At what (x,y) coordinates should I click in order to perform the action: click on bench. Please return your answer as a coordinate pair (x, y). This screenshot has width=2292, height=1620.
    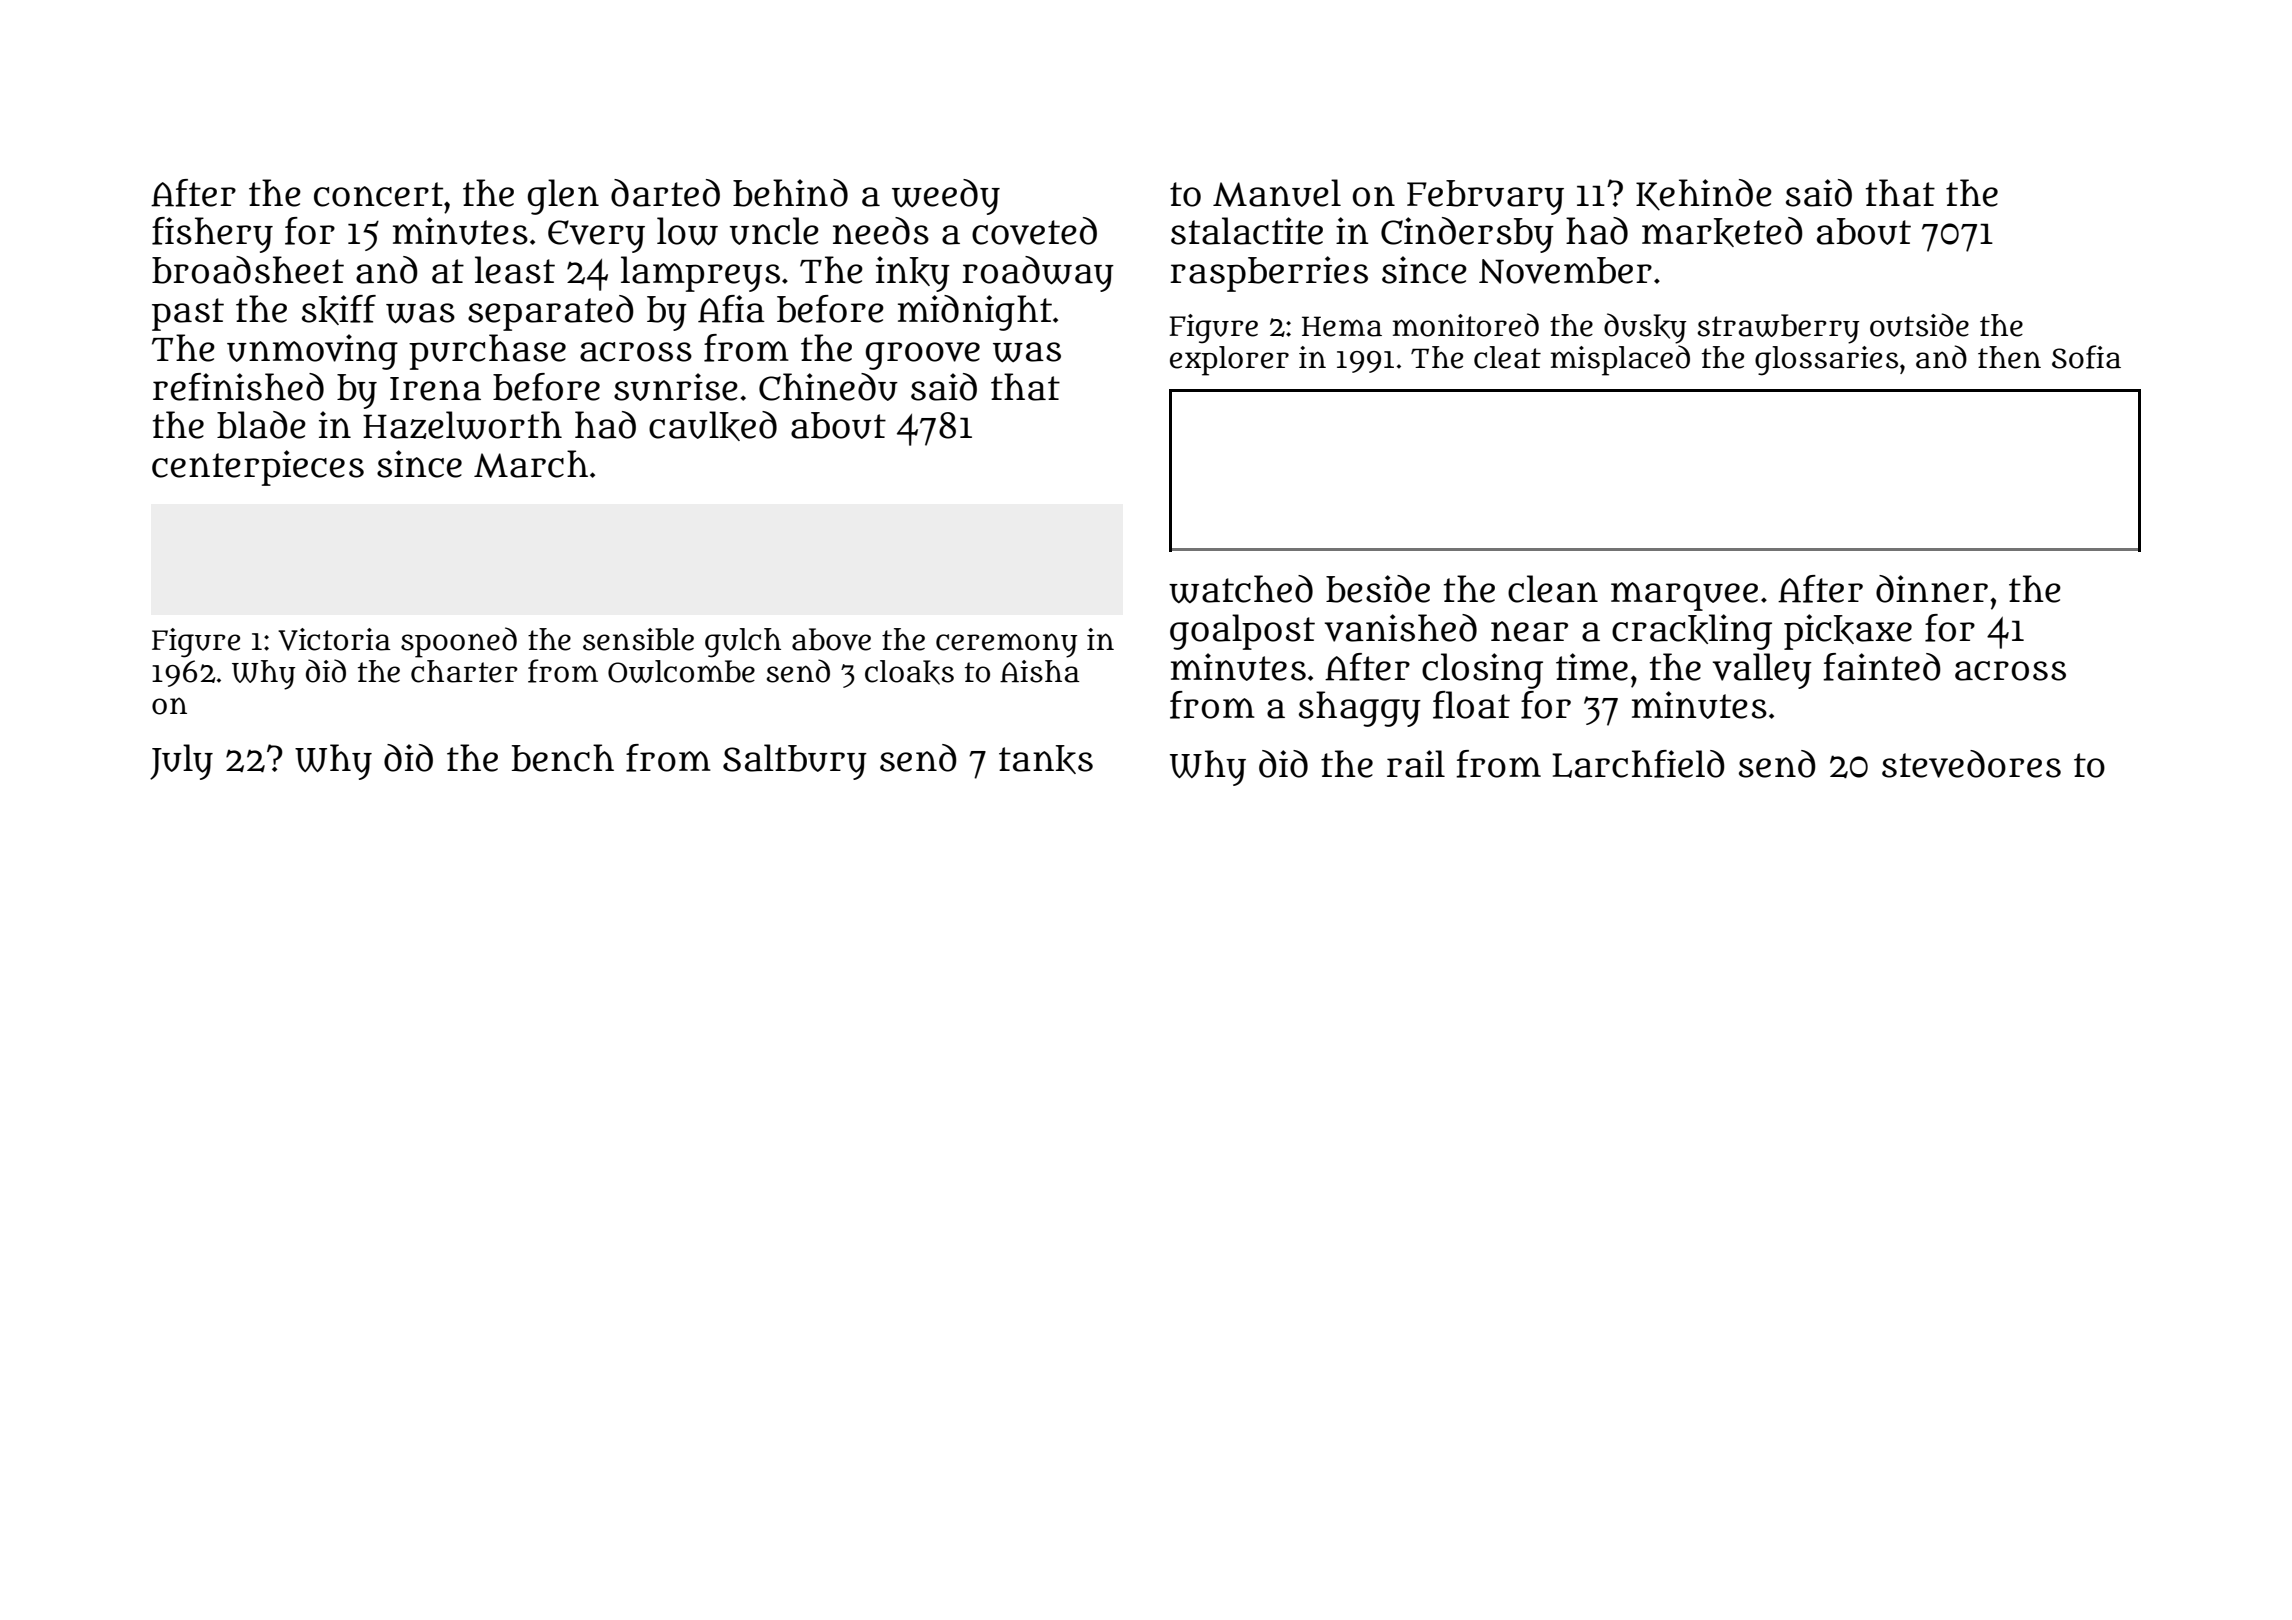
    Looking at the image, I should click on (563, 758).
